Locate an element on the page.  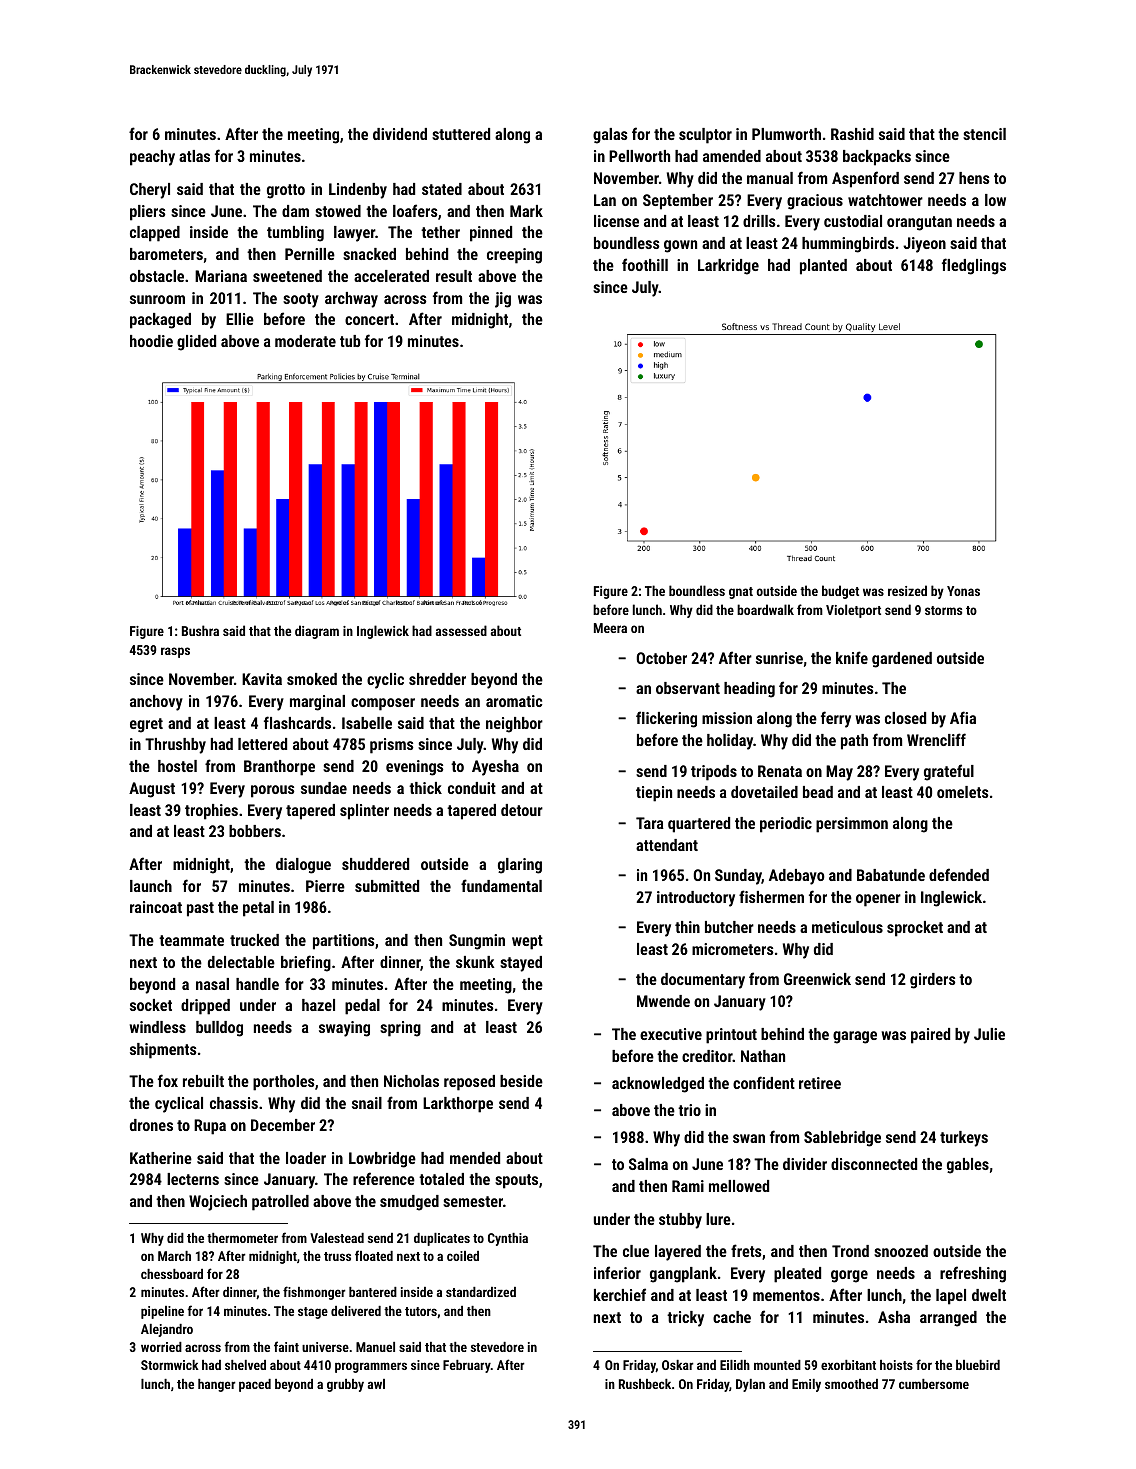
concert is located at coordinates (369, 319).
